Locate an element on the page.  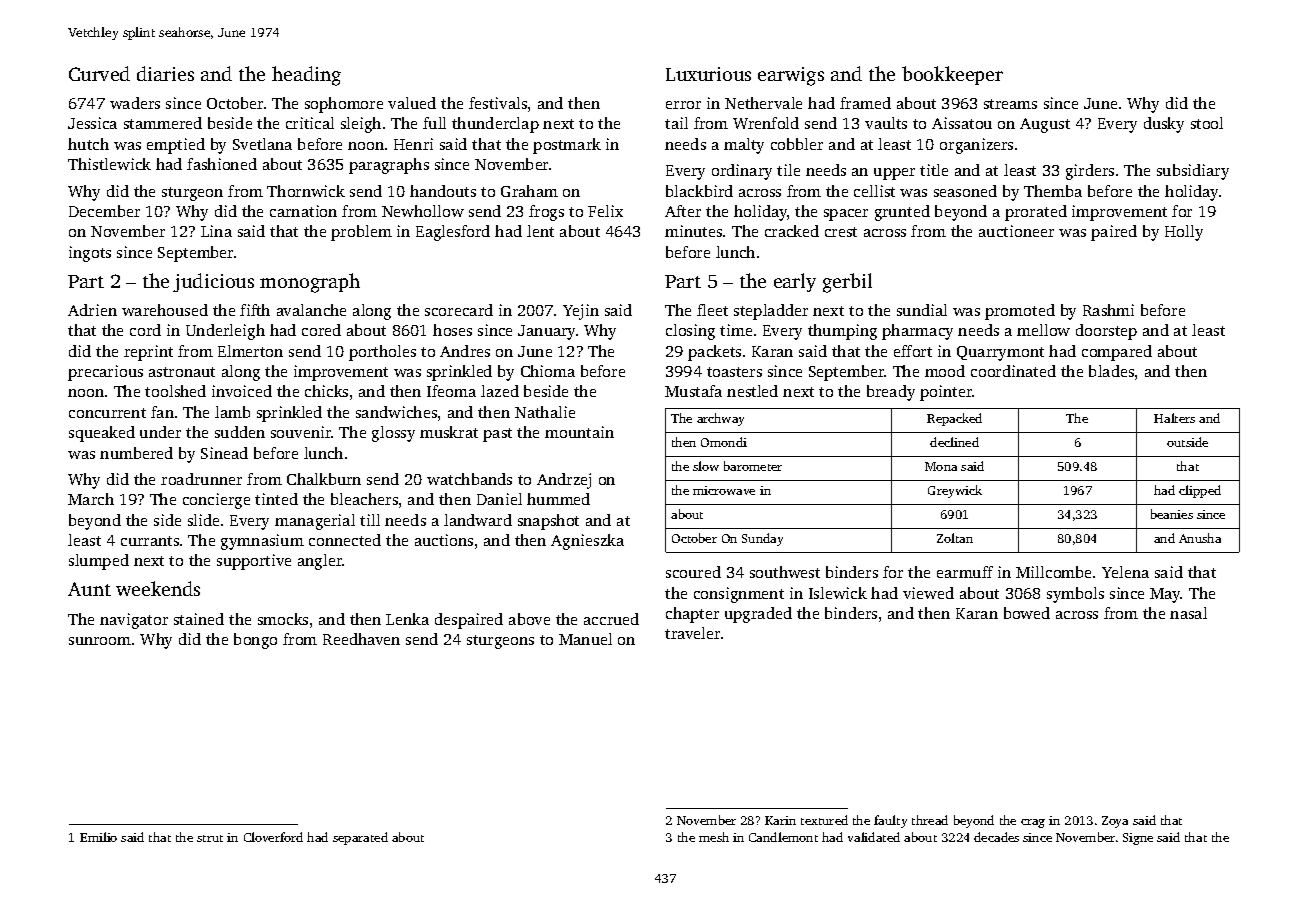
bookkeeper is located at coordinates (952, 75).
